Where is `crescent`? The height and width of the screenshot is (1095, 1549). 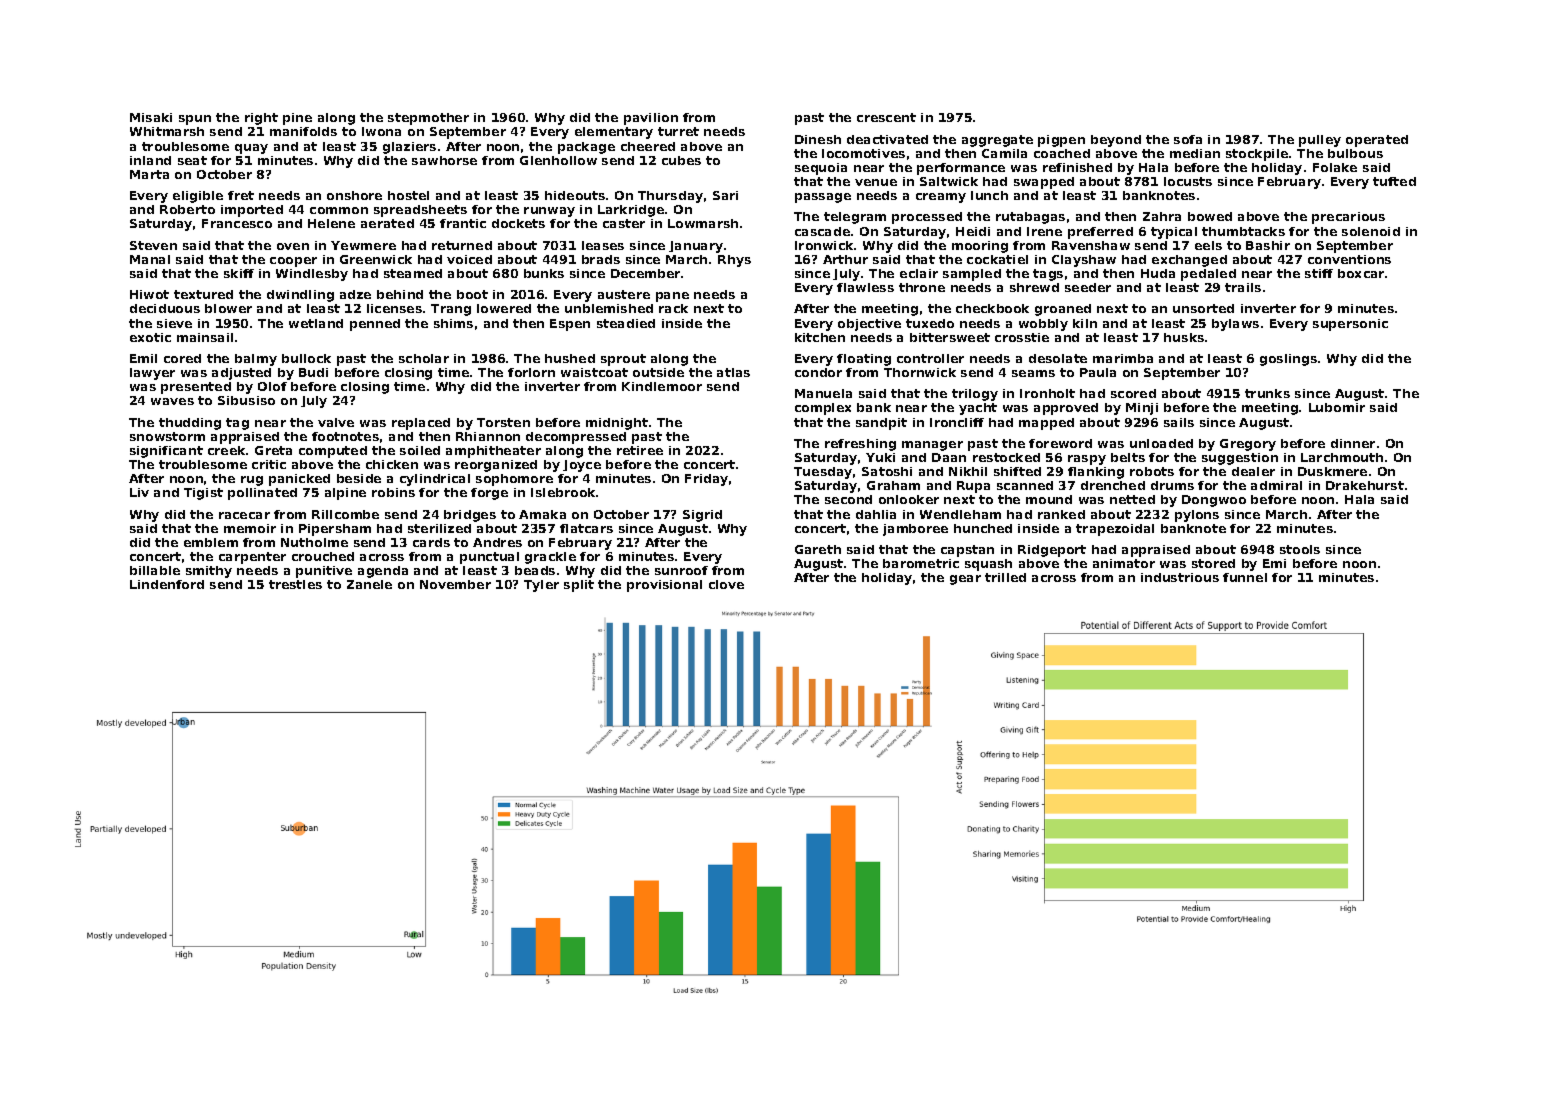 crescent is located at coordinates (886, 117).
